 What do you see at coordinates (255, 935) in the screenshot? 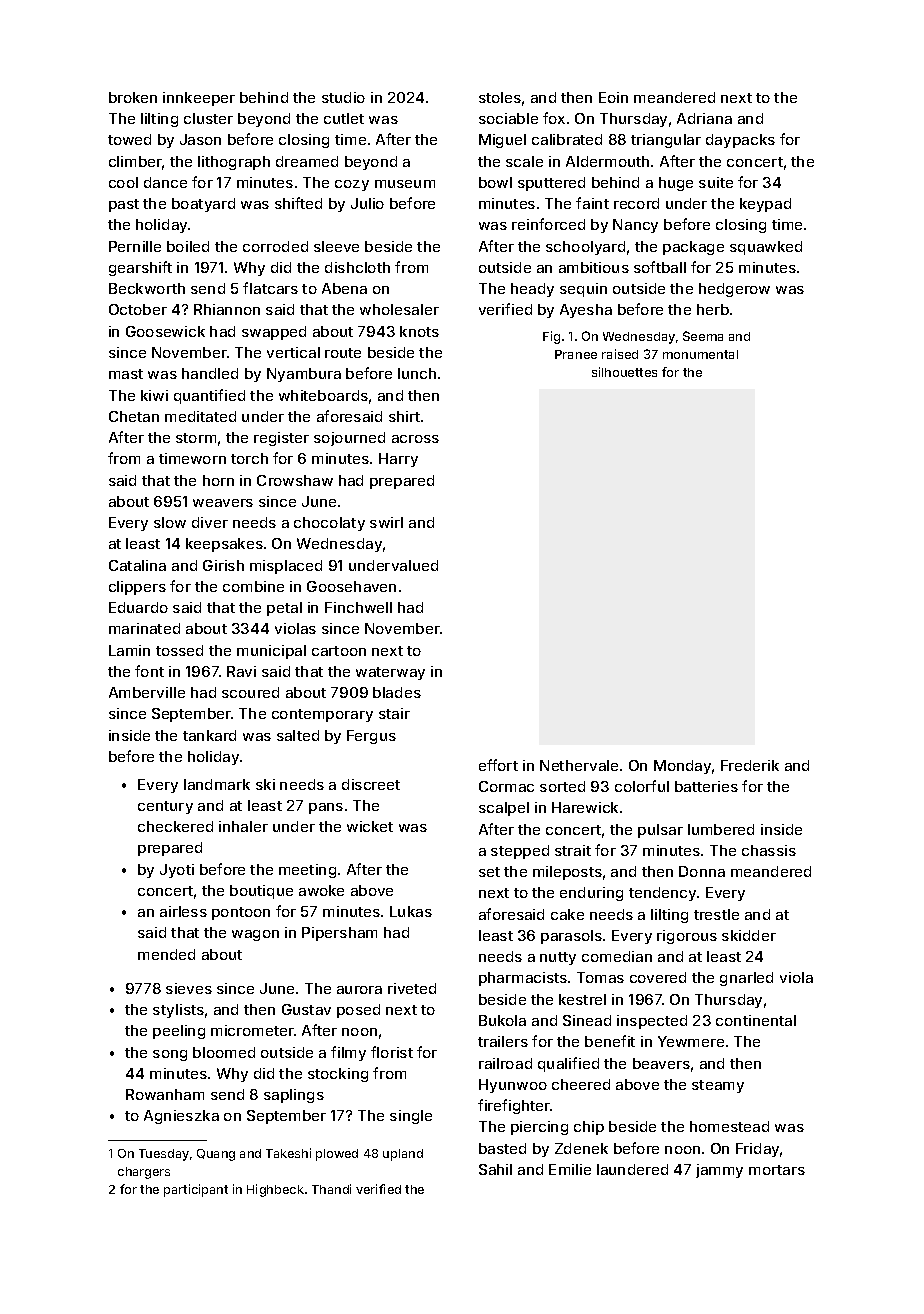
I see `wagon` at bounding box center [255, 935].
